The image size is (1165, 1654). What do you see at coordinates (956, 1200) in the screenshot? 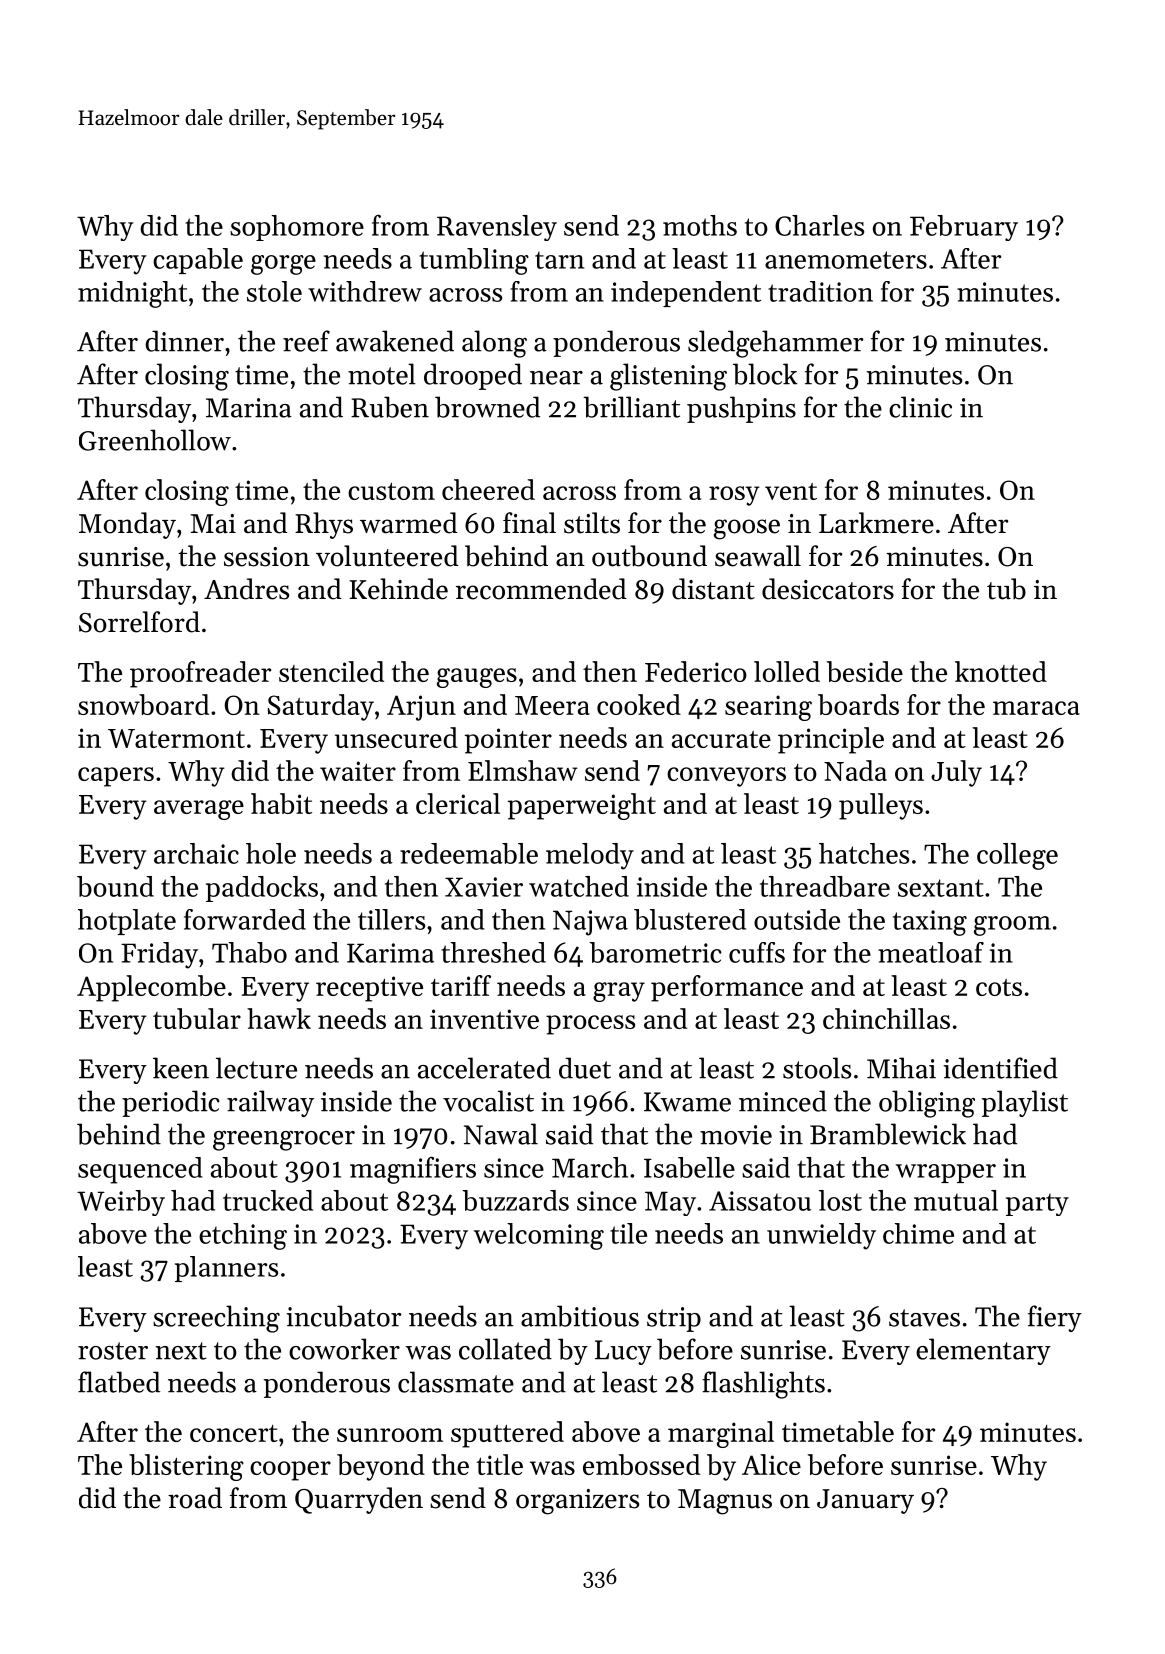
I see `mutual` at bounding box center [956, 1200].
